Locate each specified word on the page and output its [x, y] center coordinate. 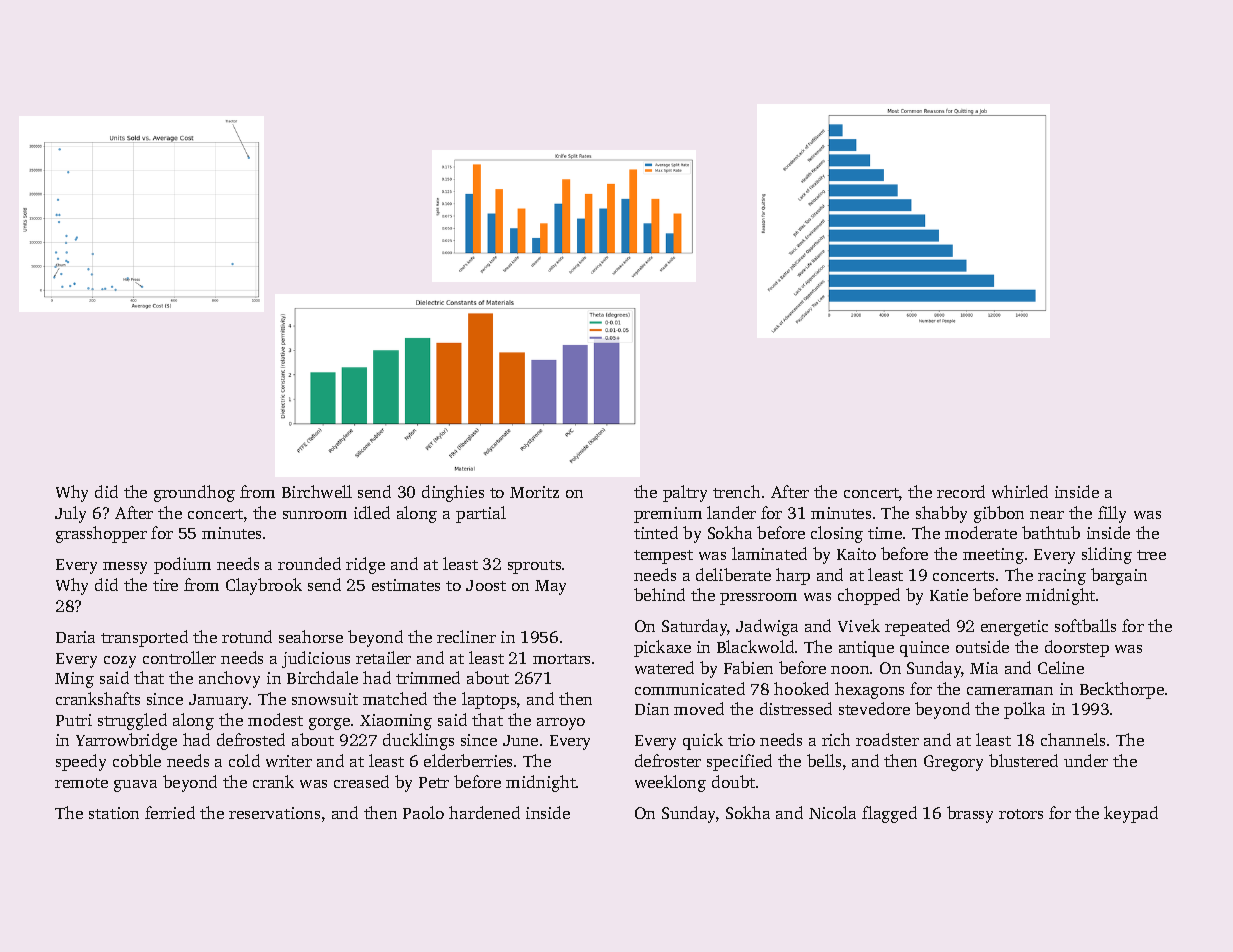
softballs [1085, 625]
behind [659, 594]
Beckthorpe [1122, 690]
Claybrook [264, 586]
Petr [434, 782]
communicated [690, 688]
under [1086, 760]
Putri [74, 720]
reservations [274, 813]
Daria [75, 637]
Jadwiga [767, 627]
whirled [1020, 491]
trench [736, 491]
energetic [1014, 628]
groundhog [194, 493]
